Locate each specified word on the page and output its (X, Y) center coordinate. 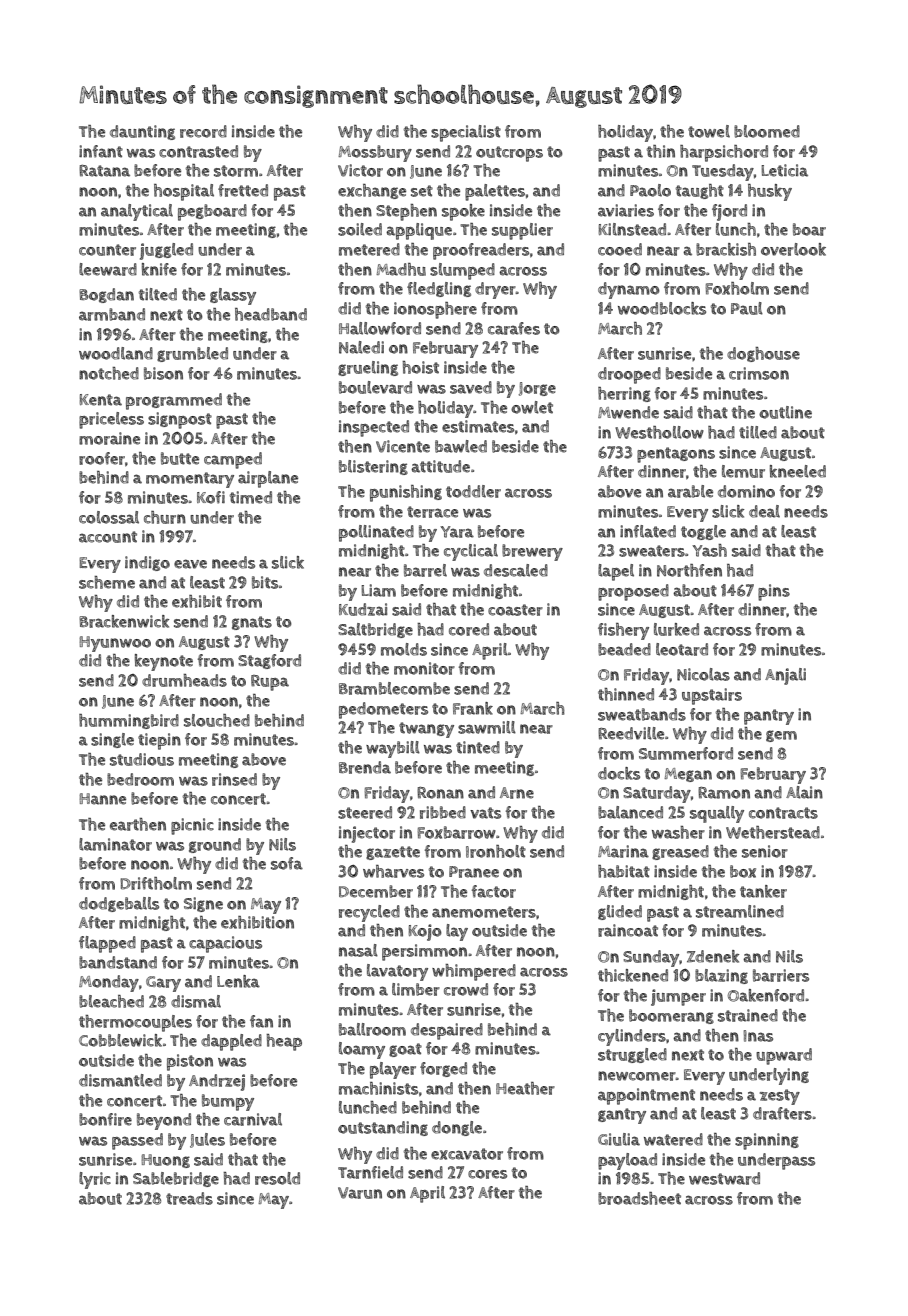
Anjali (785, 676)
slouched (217, 720)
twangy (426, 730)
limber (416, 989)
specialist (466, 133)
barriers (781, 975)
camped (233, 460)
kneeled (798, 471)
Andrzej (217, 1082)
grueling (368, 368)
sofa (287, 863)
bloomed (767, 131)
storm (236, 171)
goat (405, 1050)
